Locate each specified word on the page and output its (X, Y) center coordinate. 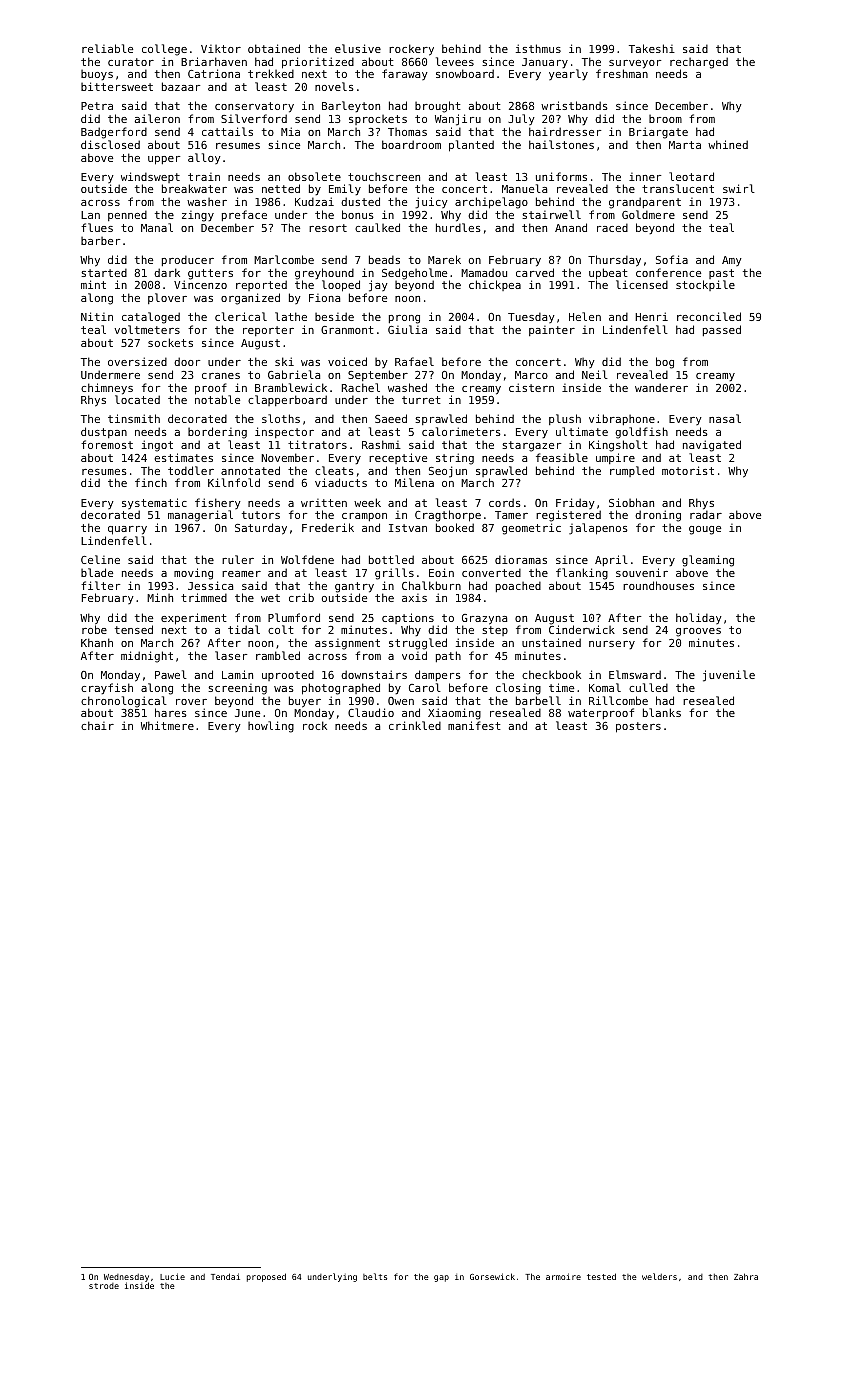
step (495, 631)
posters (638, 727)
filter (100, 585)
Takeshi (652, 48)
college (164, 50)
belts (375, 1276)
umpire (615, 458)
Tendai (225, 1276)
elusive (358, 48)
